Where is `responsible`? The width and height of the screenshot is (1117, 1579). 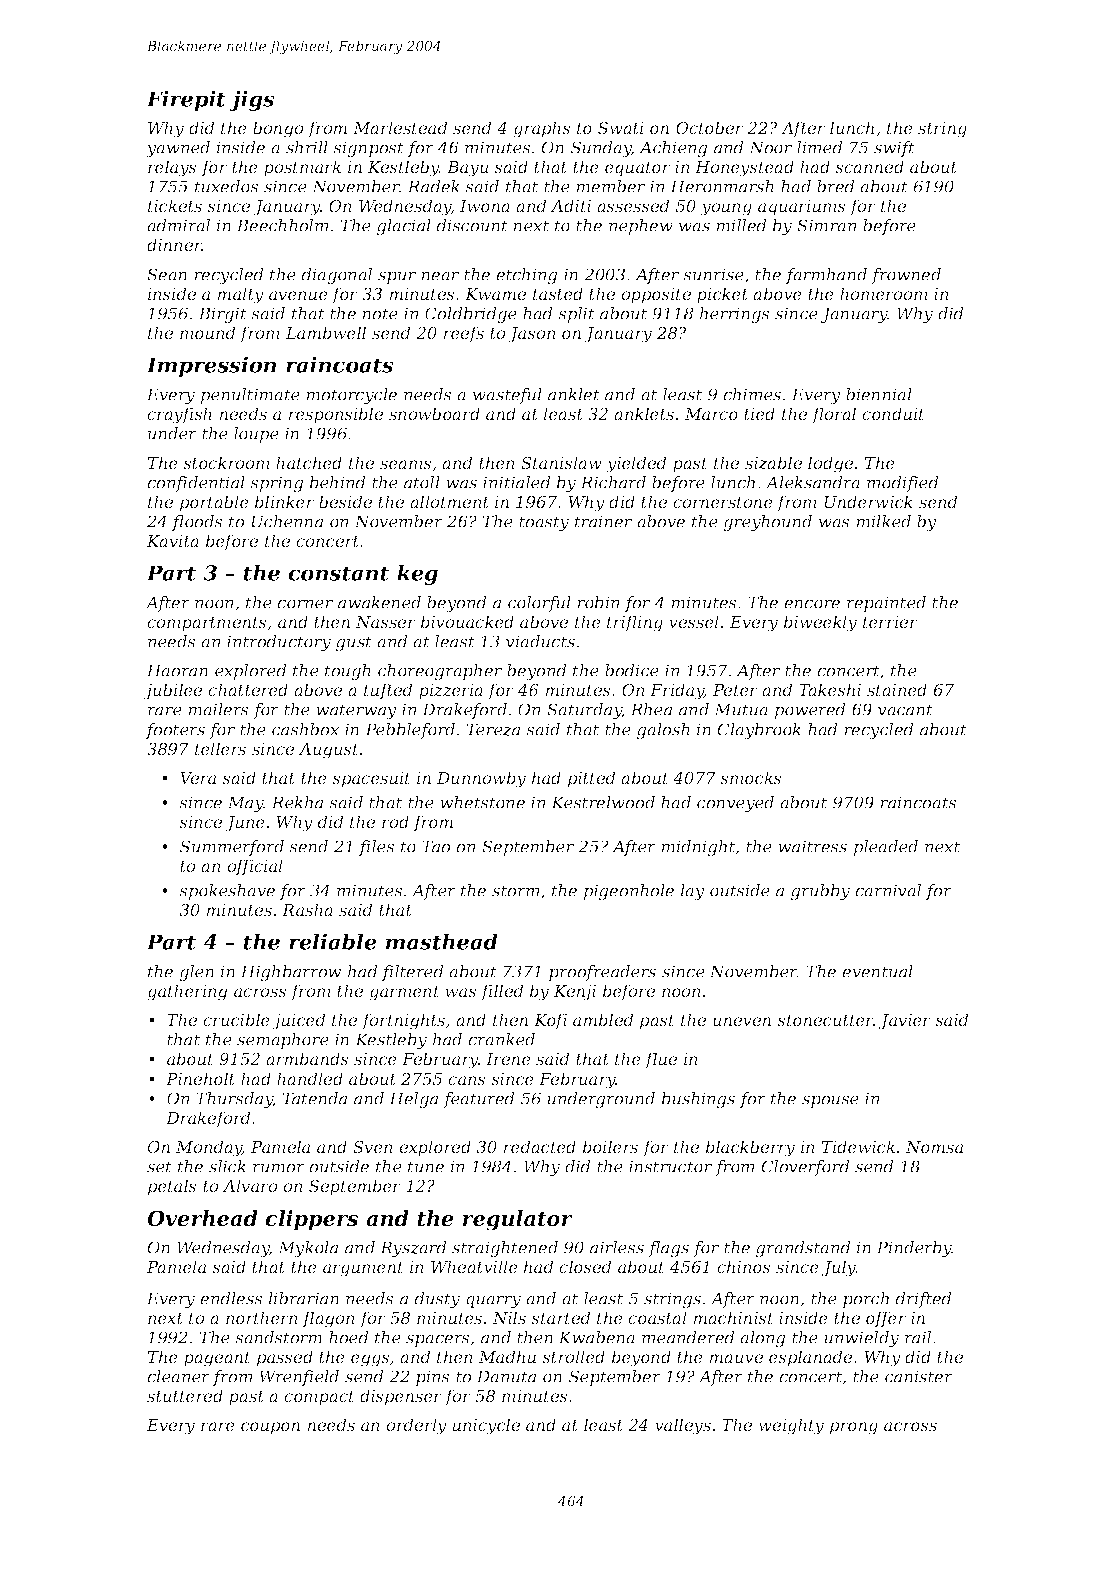 responsible is located at coordinates (335, 415).
